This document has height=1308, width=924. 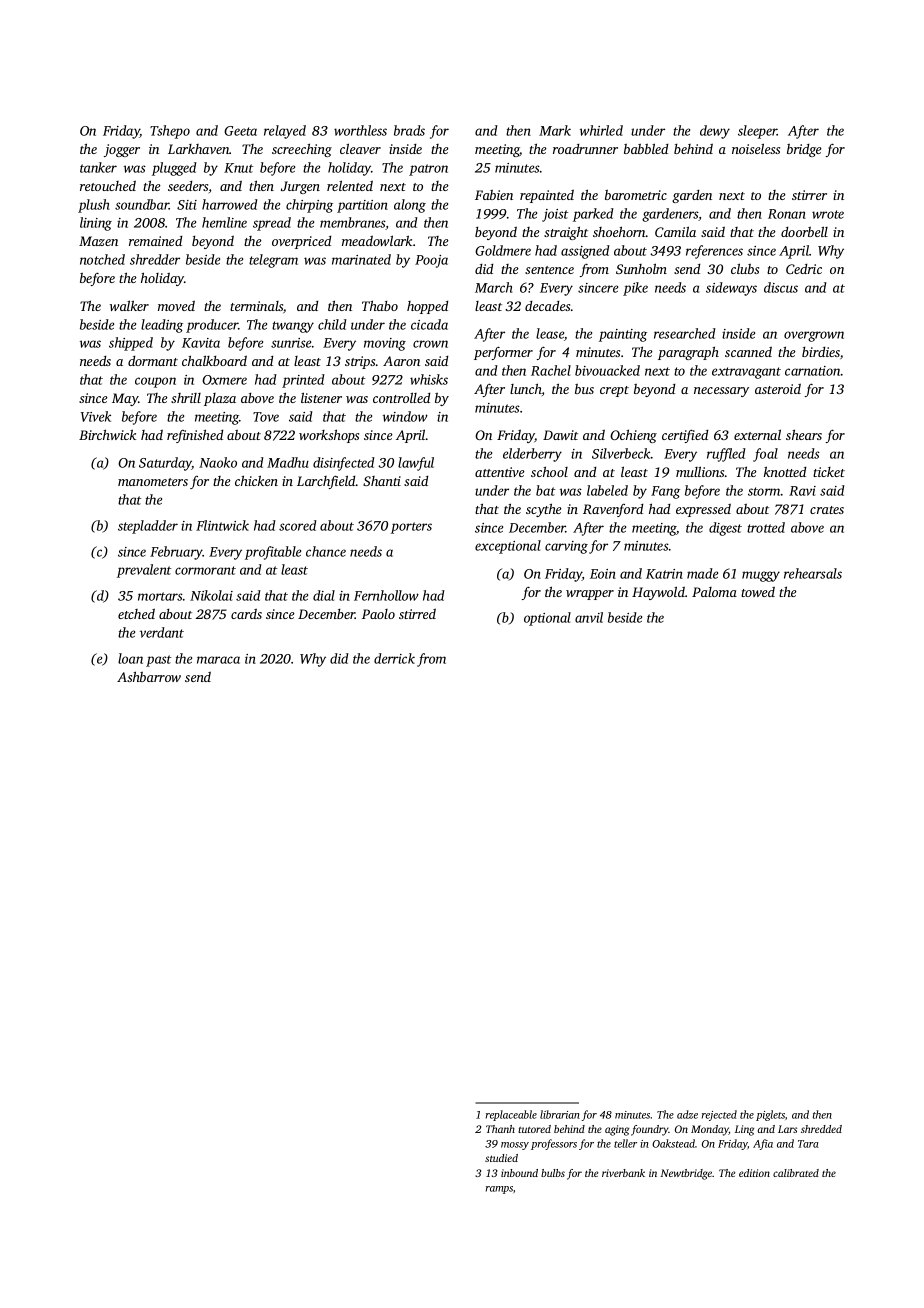 I want to click on brads, so click(x=409, y=130).
